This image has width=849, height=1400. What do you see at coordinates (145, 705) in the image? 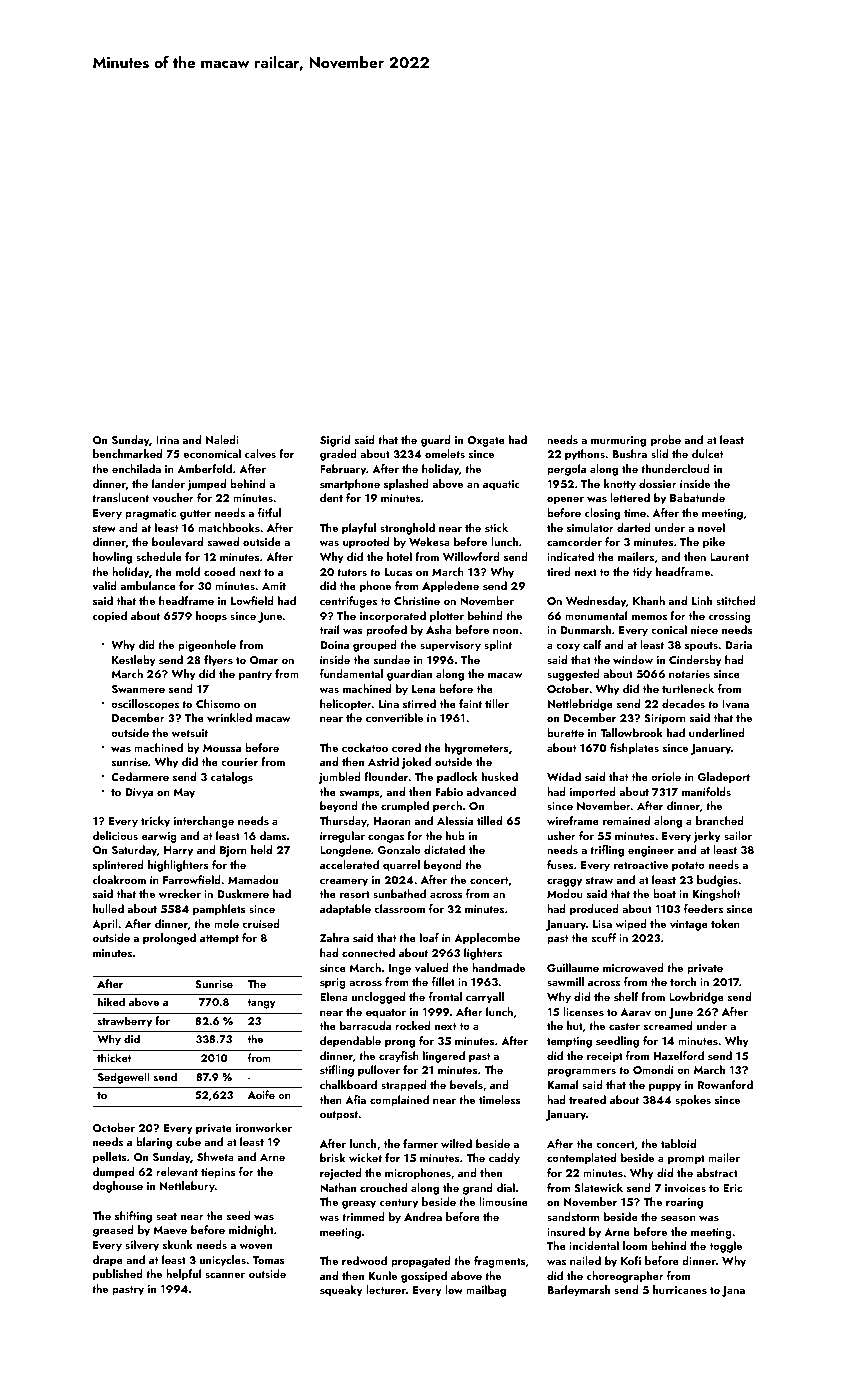
I see `oscilloscopes` at bounding box center [145, 705].
